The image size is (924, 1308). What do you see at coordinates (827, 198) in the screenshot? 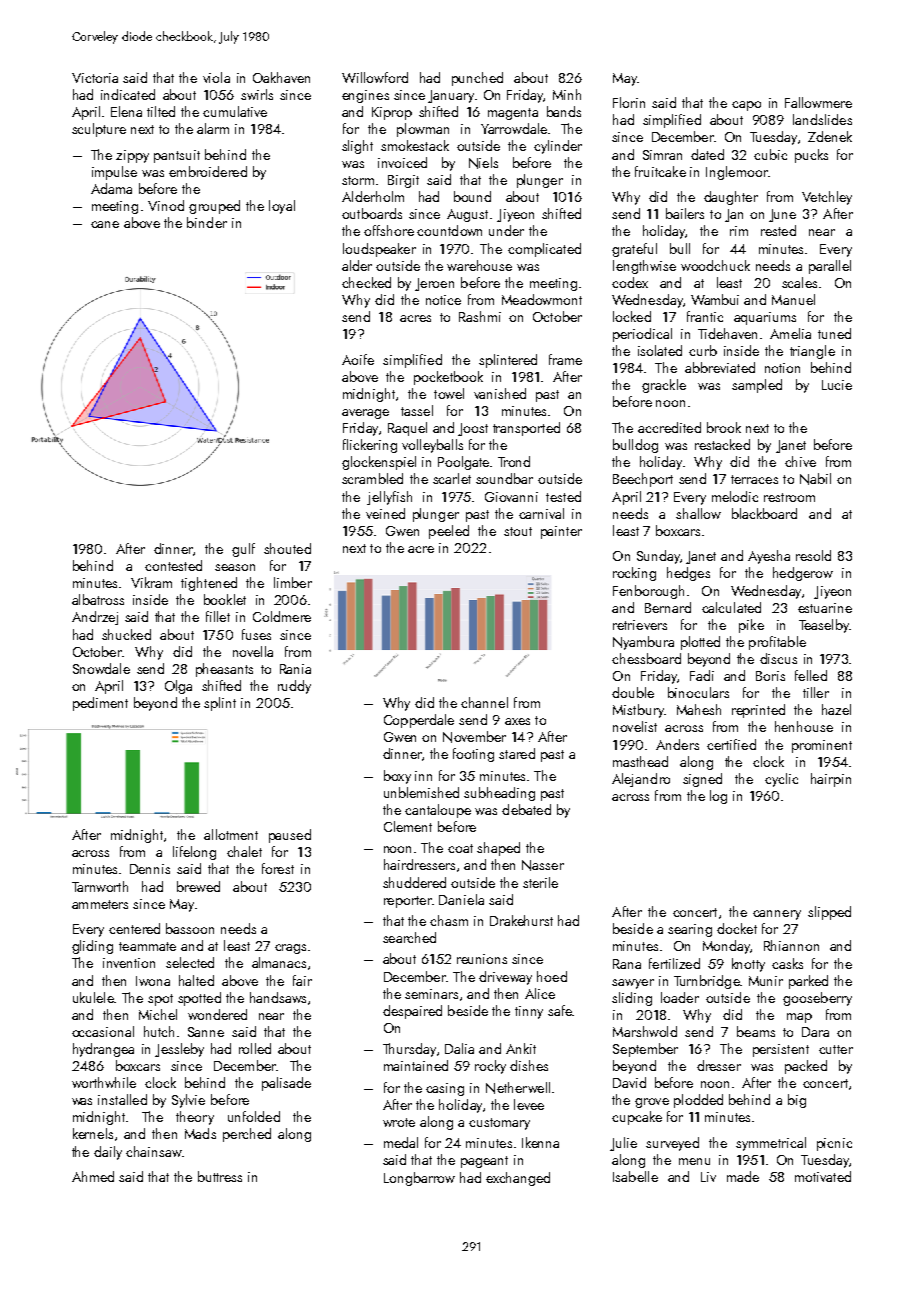
I see `Vetchley` at bounding box center [827, 198].
